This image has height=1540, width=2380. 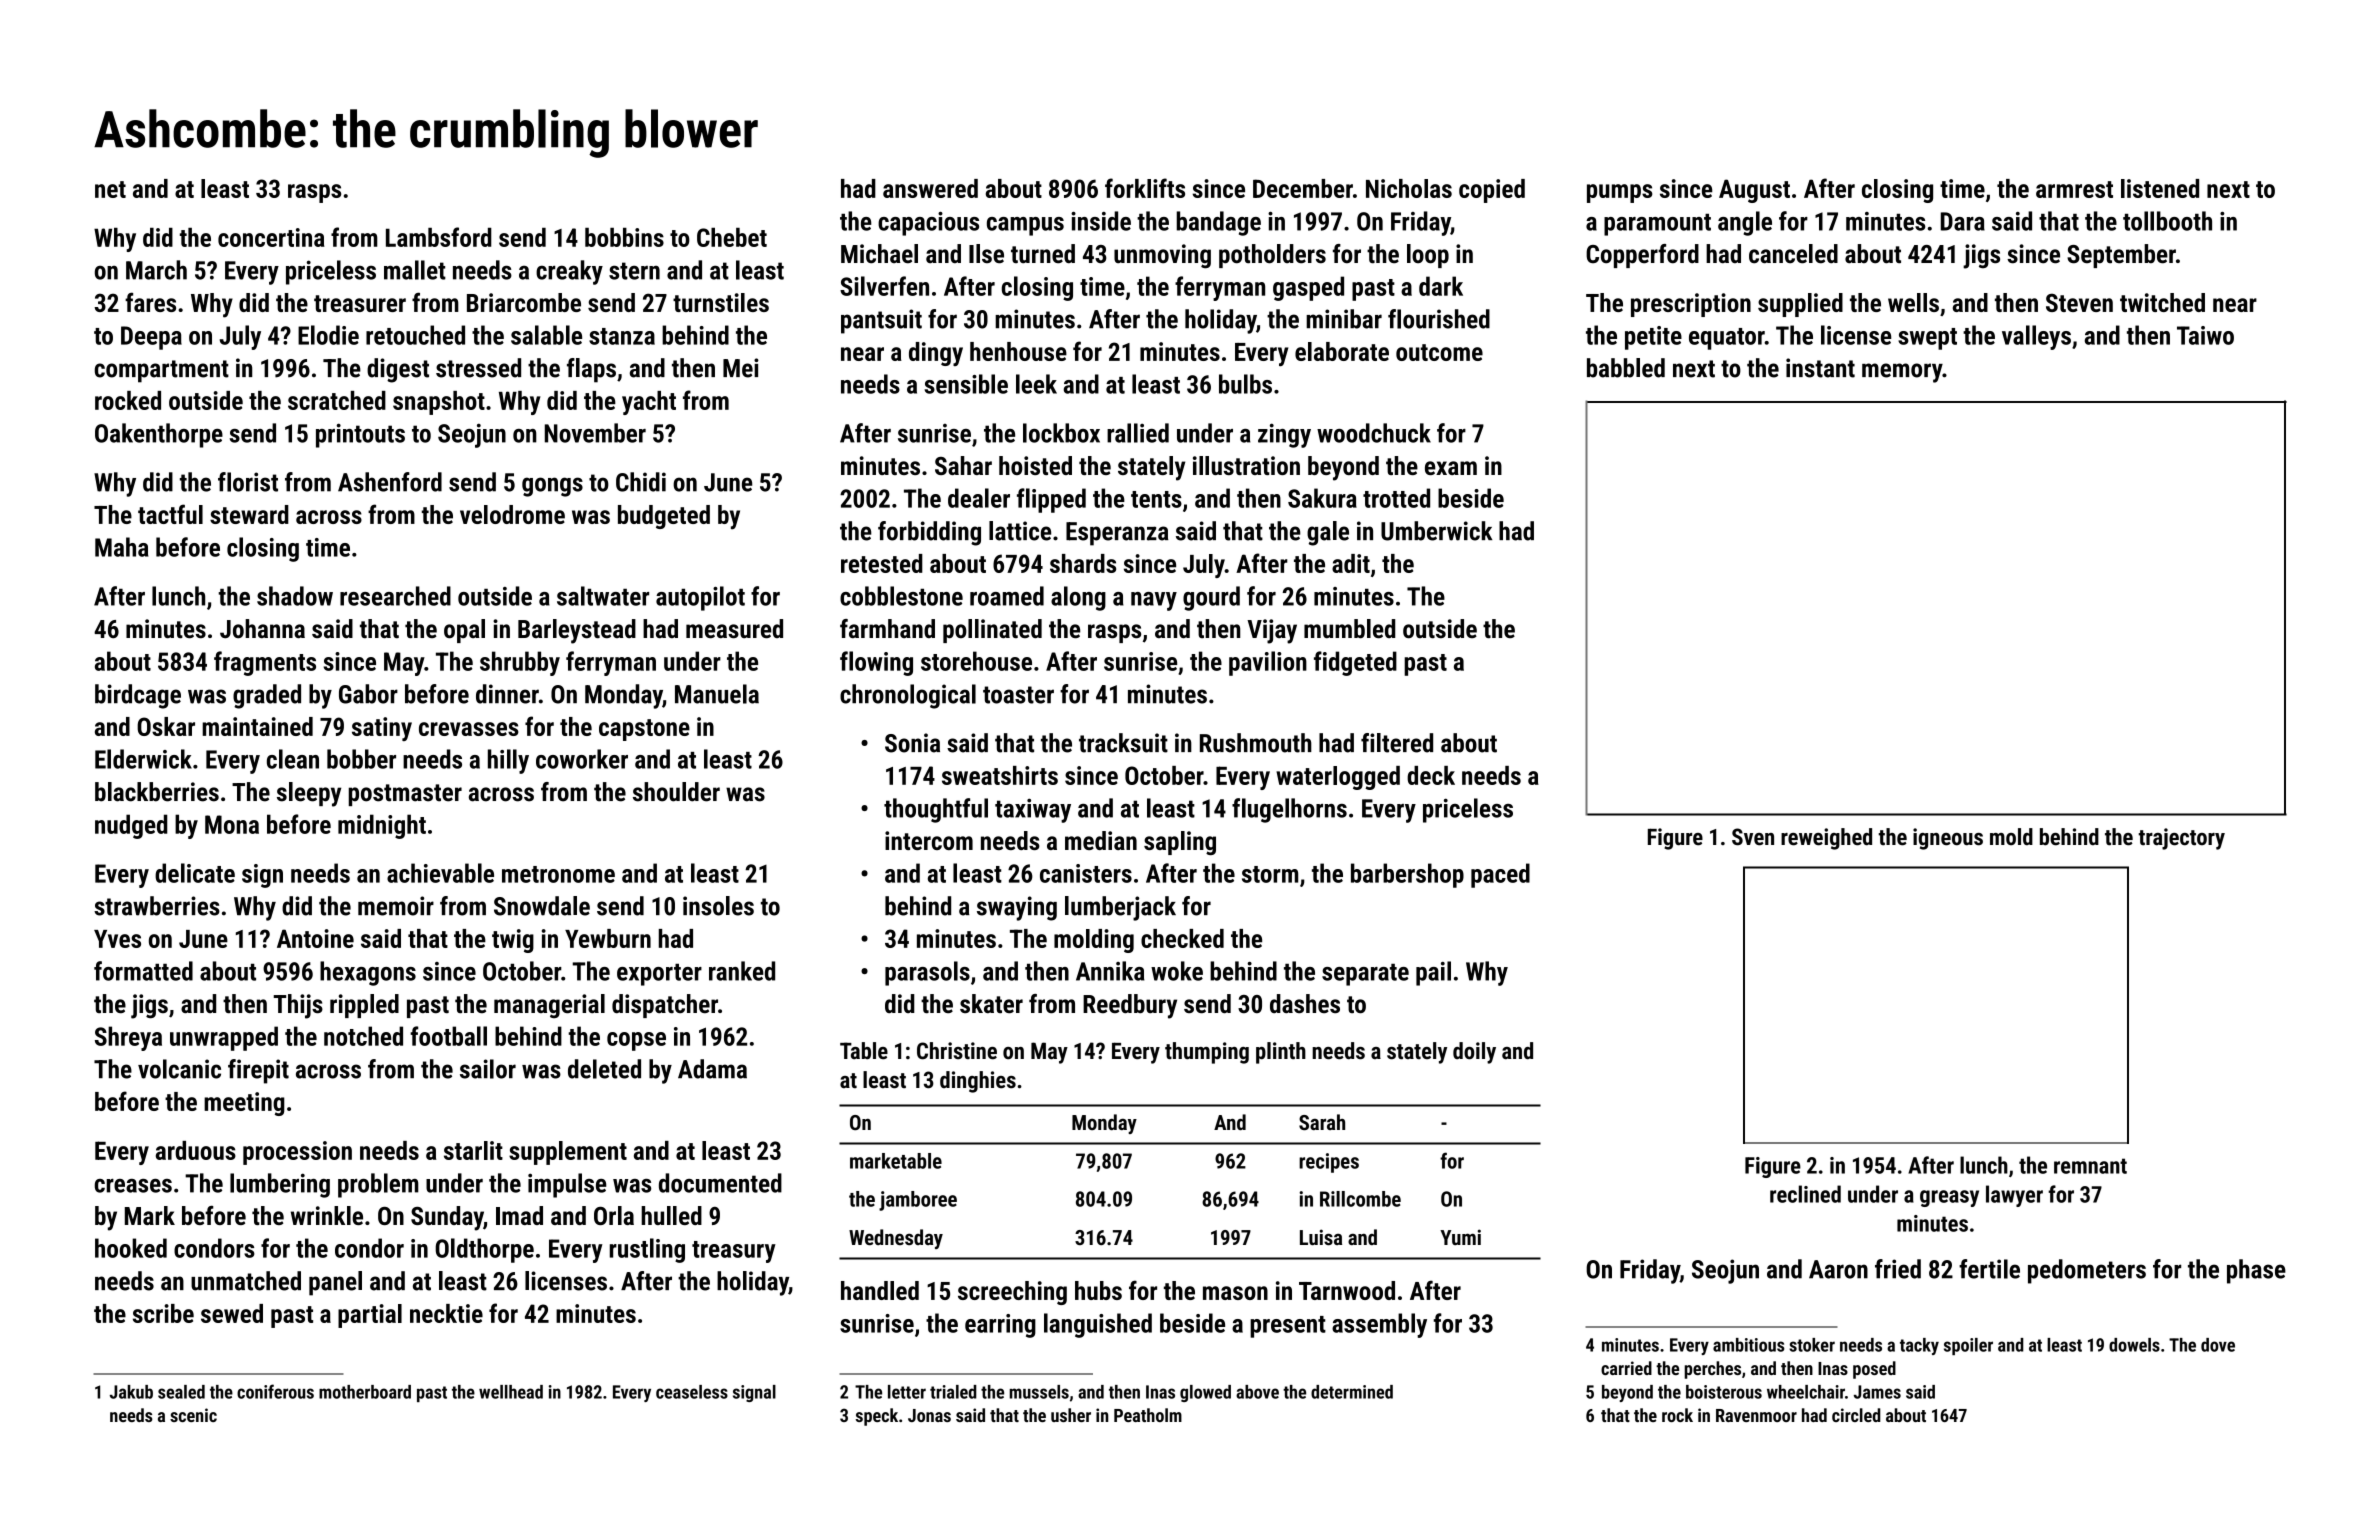 What do you see at coordinates (1211, 598) in the image?
I see `gourd` at bounding box center [1211, 598].
